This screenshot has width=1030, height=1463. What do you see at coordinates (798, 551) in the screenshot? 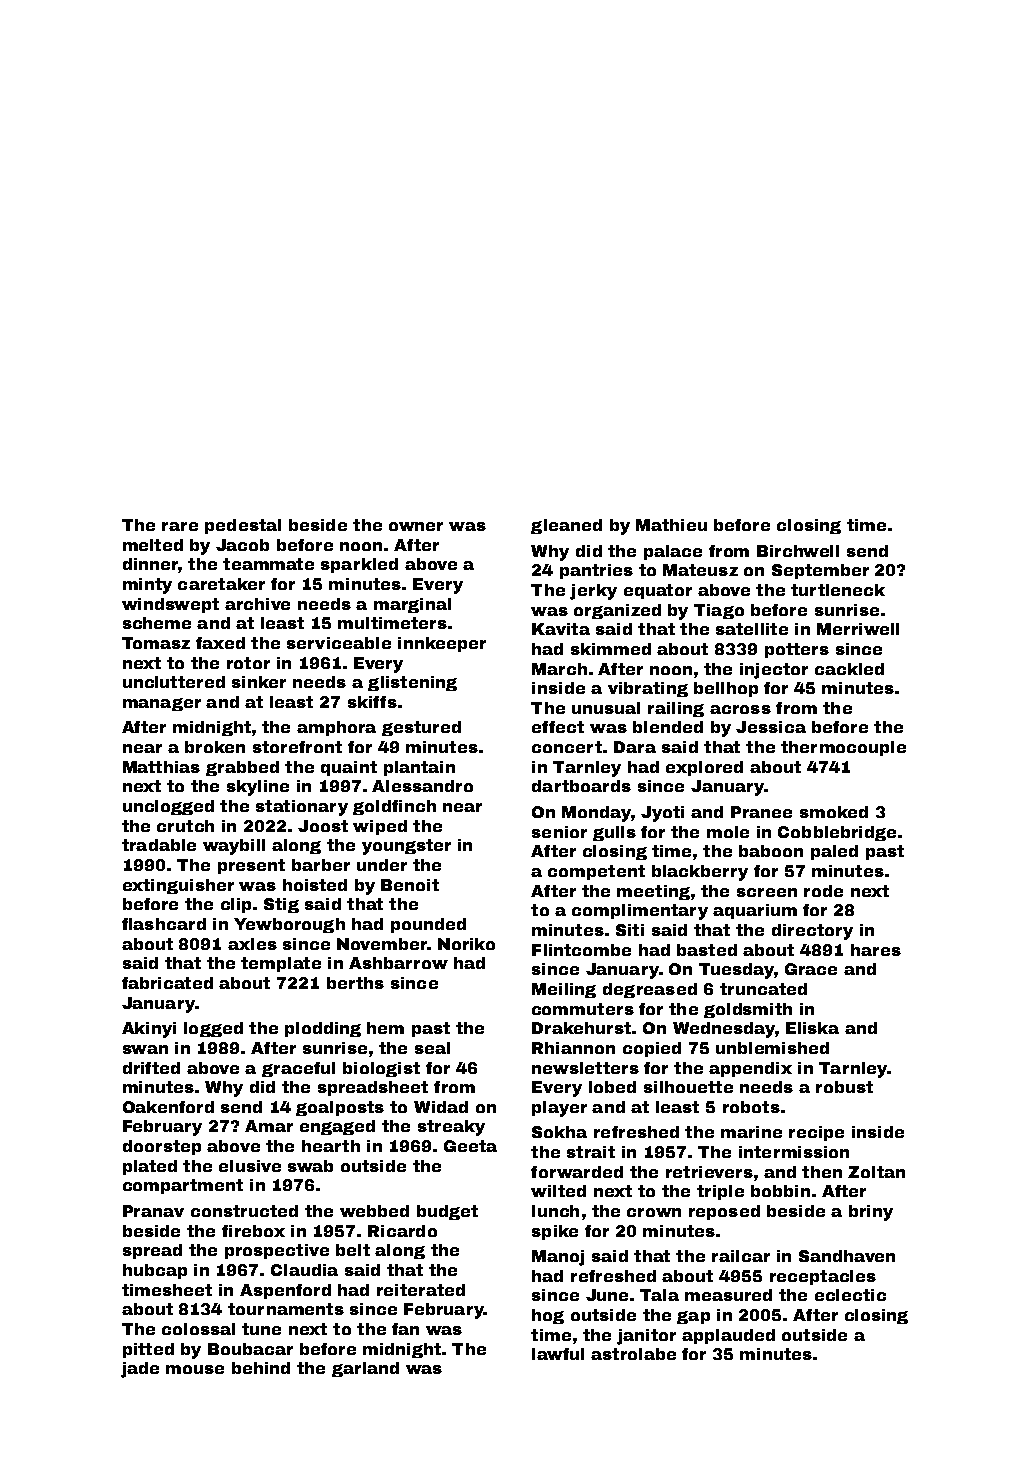
I see `Birchwell` at bounding box center [798, 551].
